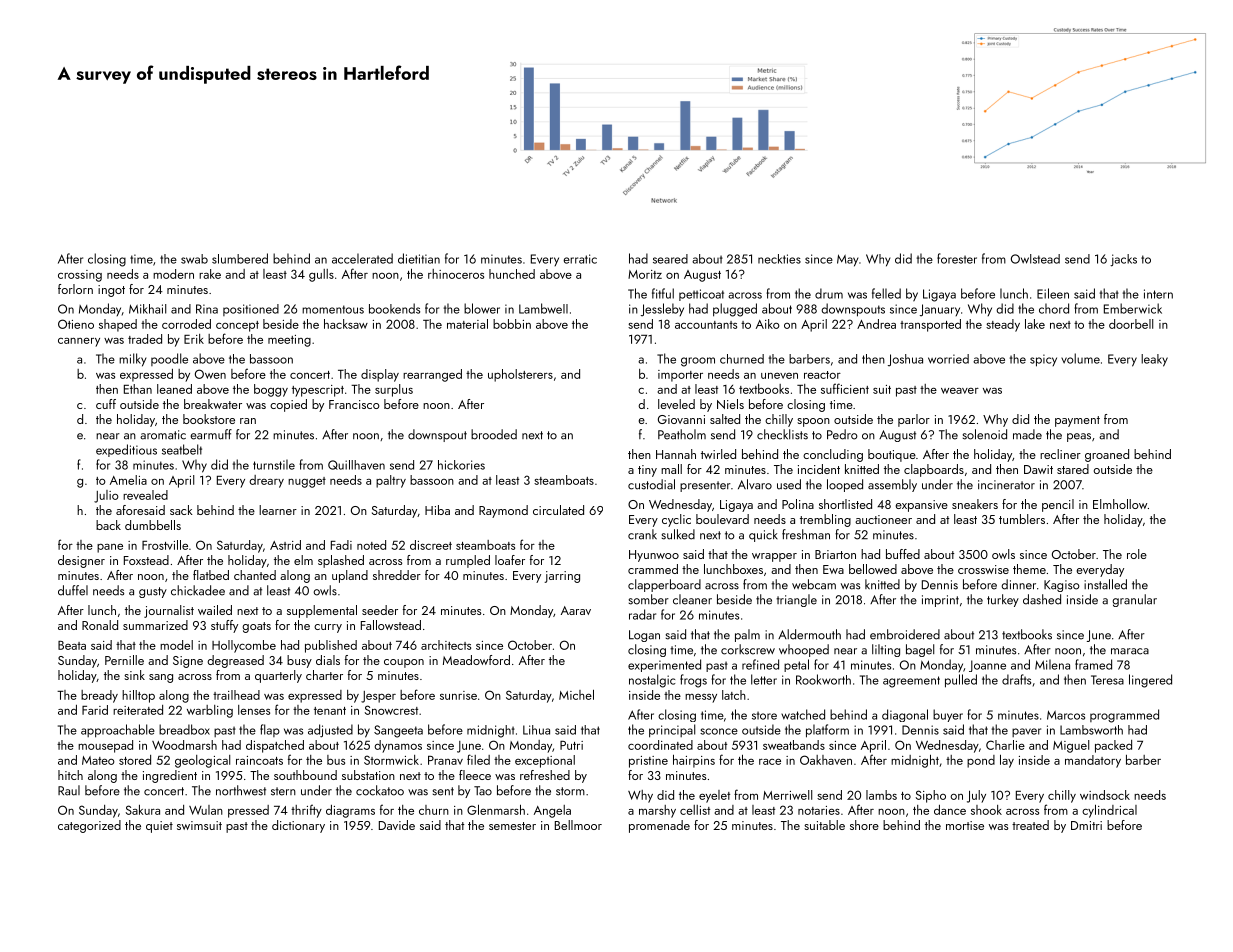 This document has width=1233, height=952. I want to click on fitful, so click(663, 293).
